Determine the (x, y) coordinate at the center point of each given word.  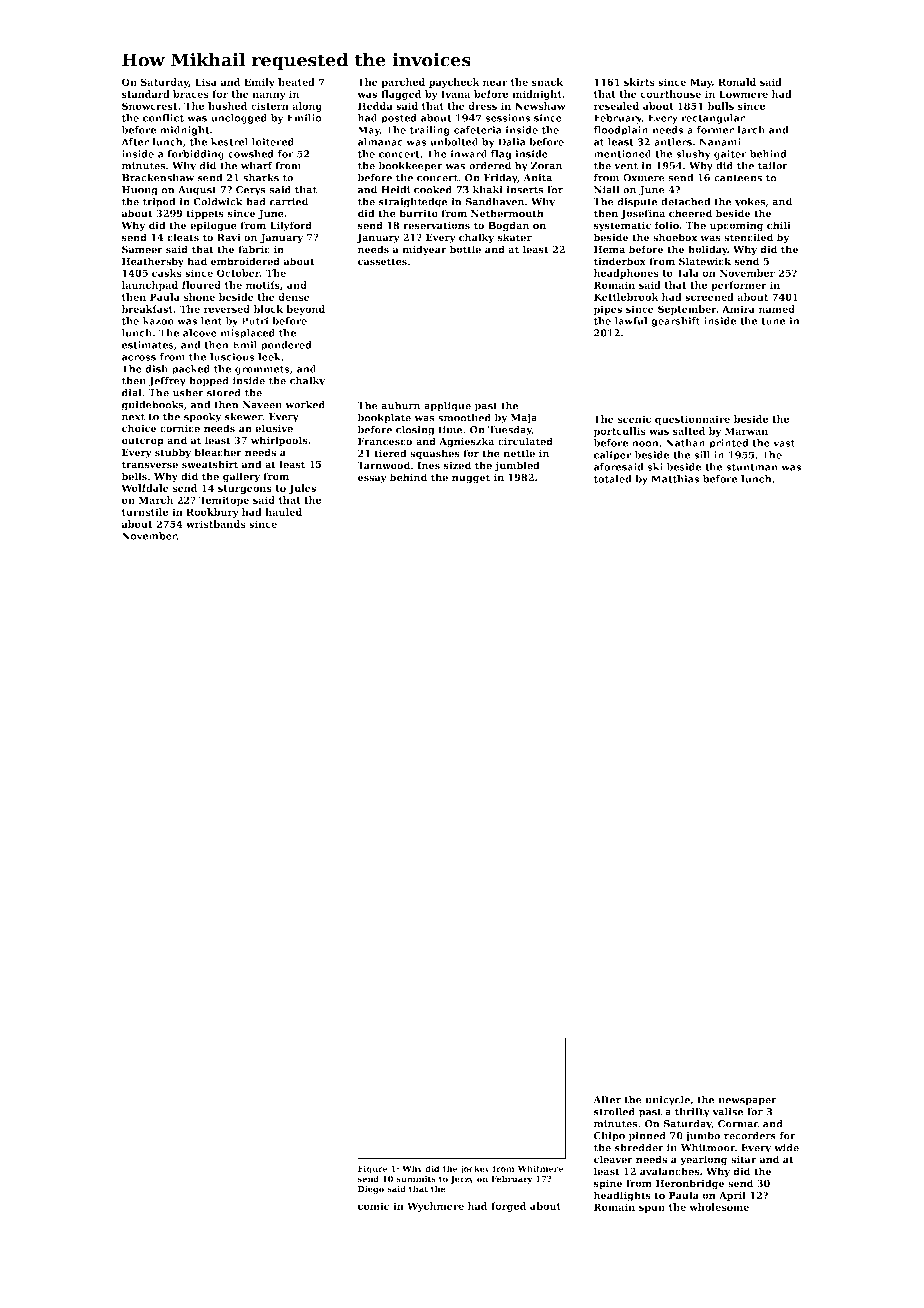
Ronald (737, 82)
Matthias (675, 479)
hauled (283, 512)
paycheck (454, 83)
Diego (371, 1190)
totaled (613, 479)
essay (372, 479)
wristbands (216, 524)
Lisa (206, 82)
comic (373, 1206)
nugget (471, 479)
